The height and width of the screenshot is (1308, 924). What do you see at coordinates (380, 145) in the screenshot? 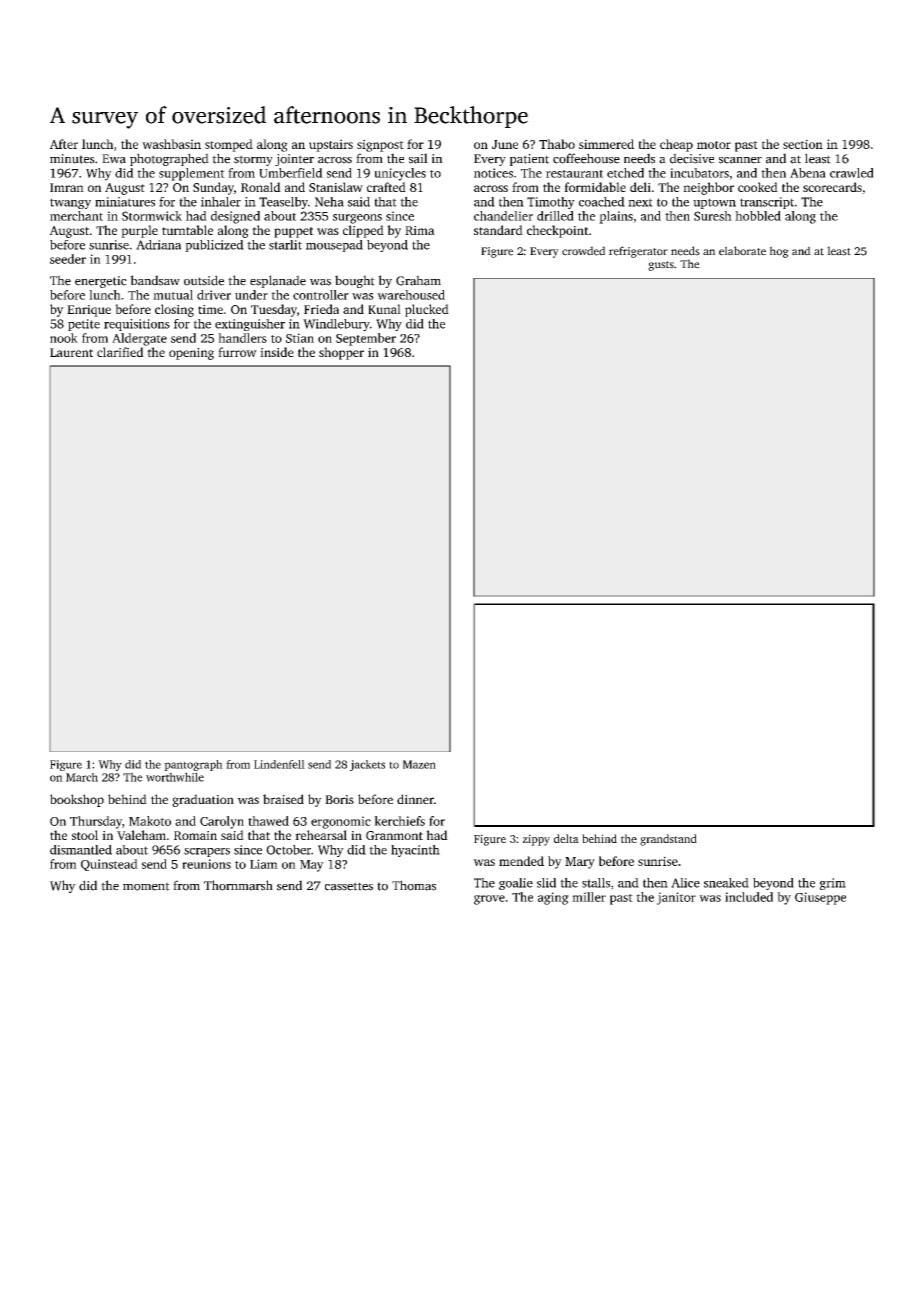
I see `signpost` at bounding box center [380, 145].
